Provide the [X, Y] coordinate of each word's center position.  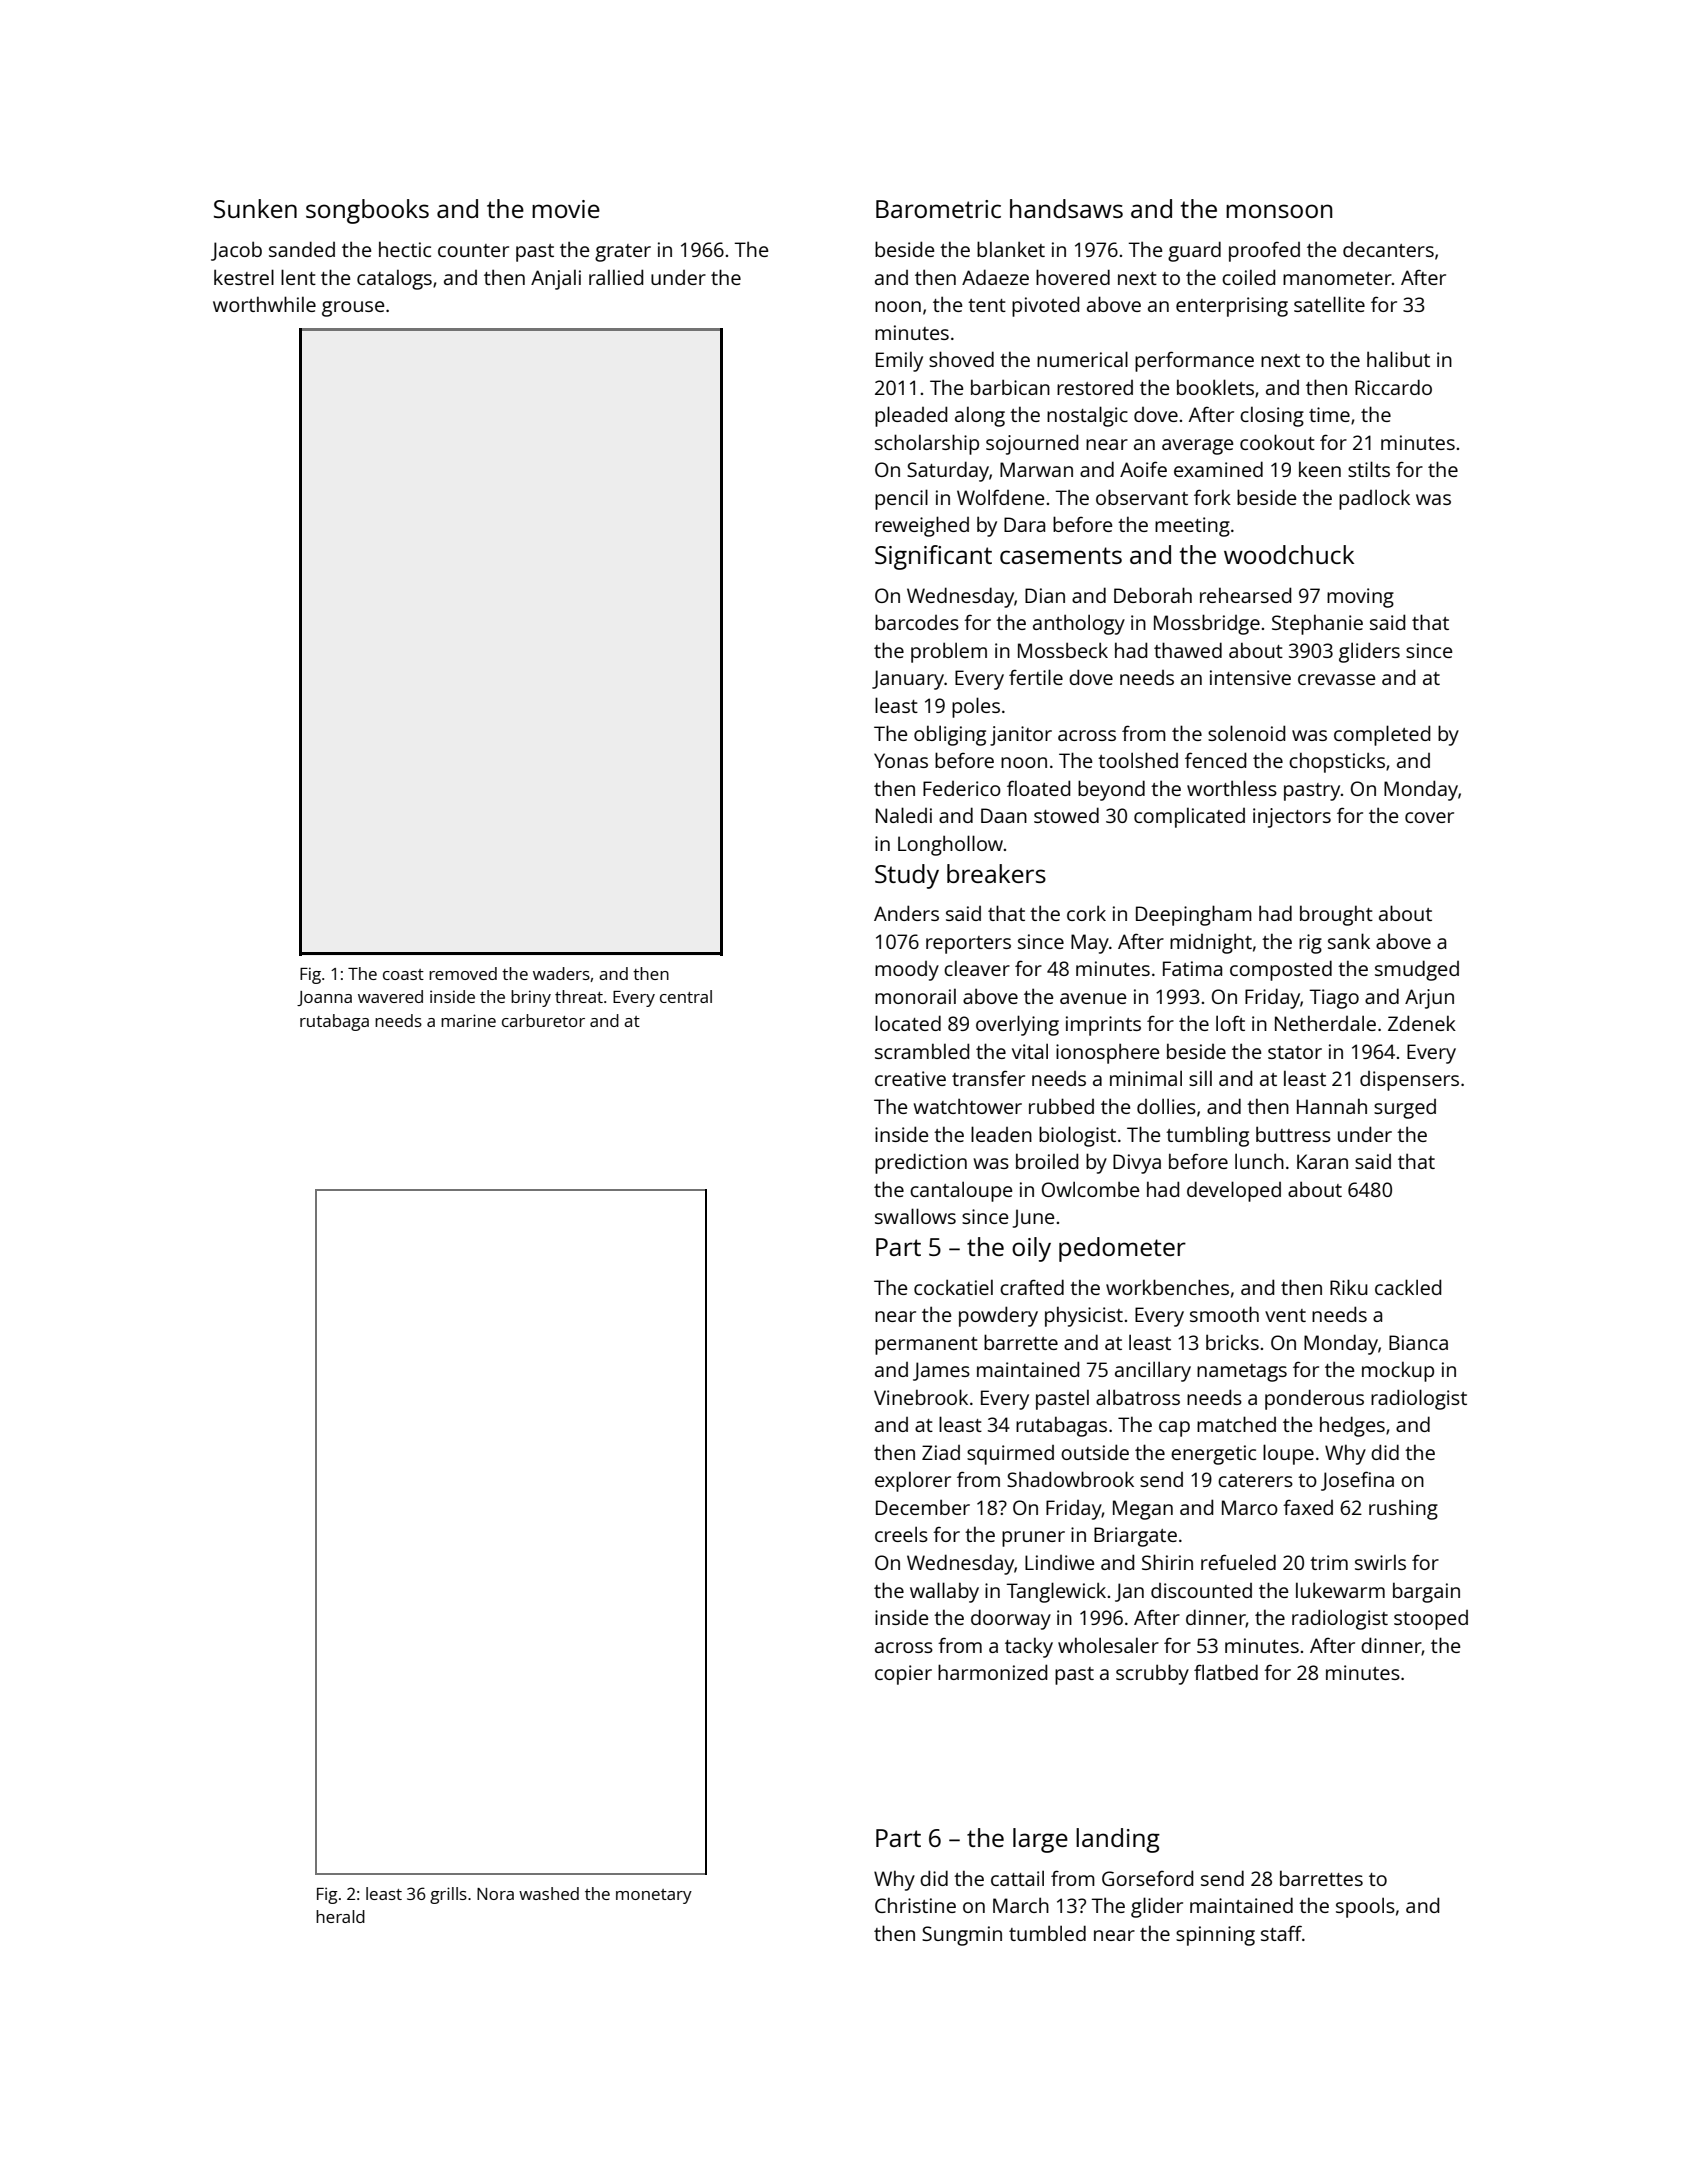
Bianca [1418, 1342]
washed [549, 1893]
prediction [921, 1163]
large [1040, 1840]
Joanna [324, 998]
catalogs [394, 279]
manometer [1337, 278]
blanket [1011, 249]
